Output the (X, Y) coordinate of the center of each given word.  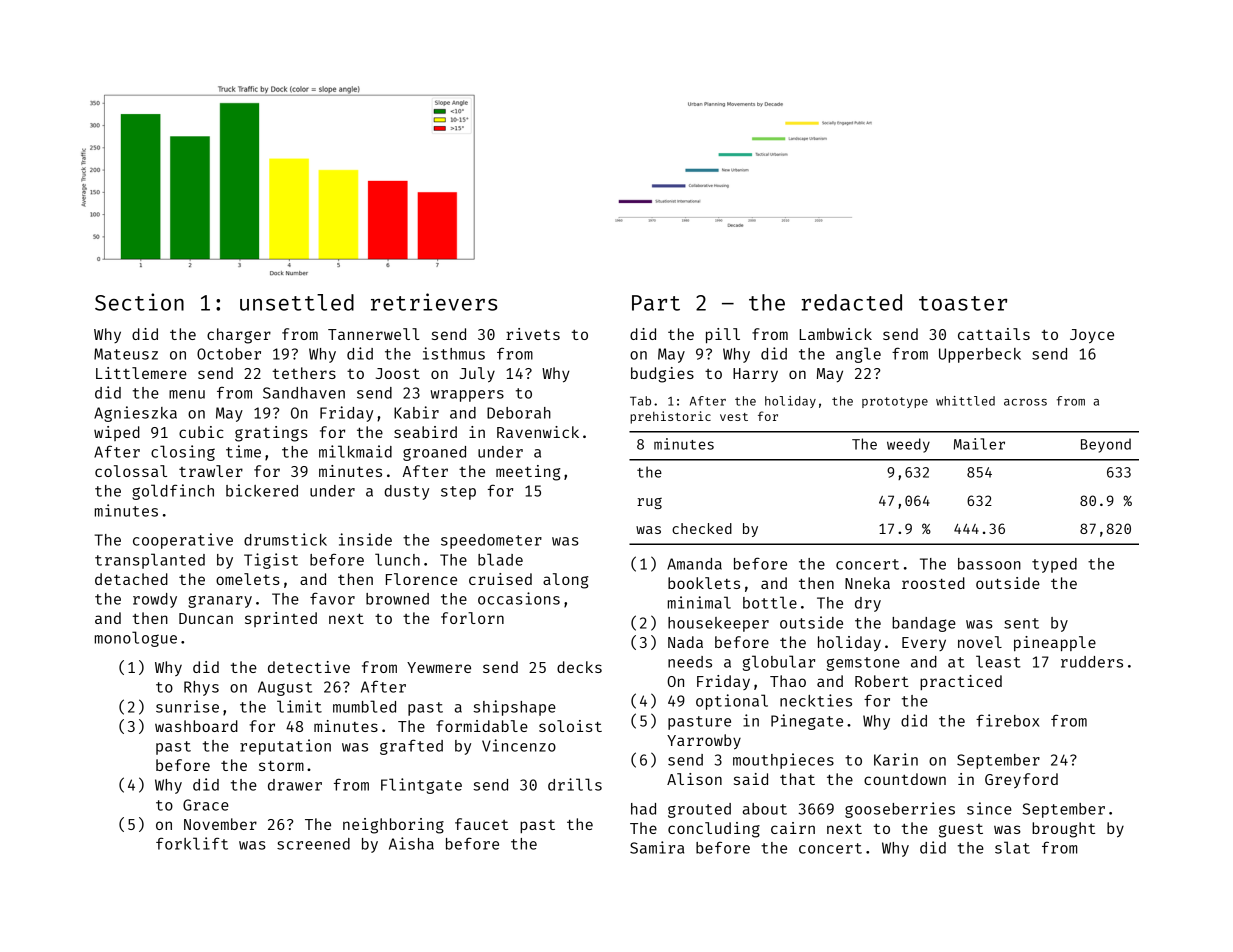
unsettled (297, 302)
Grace (206, 805)
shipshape (514, 708)
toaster (963, 303)
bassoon (989, 564)
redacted (852, 302)
